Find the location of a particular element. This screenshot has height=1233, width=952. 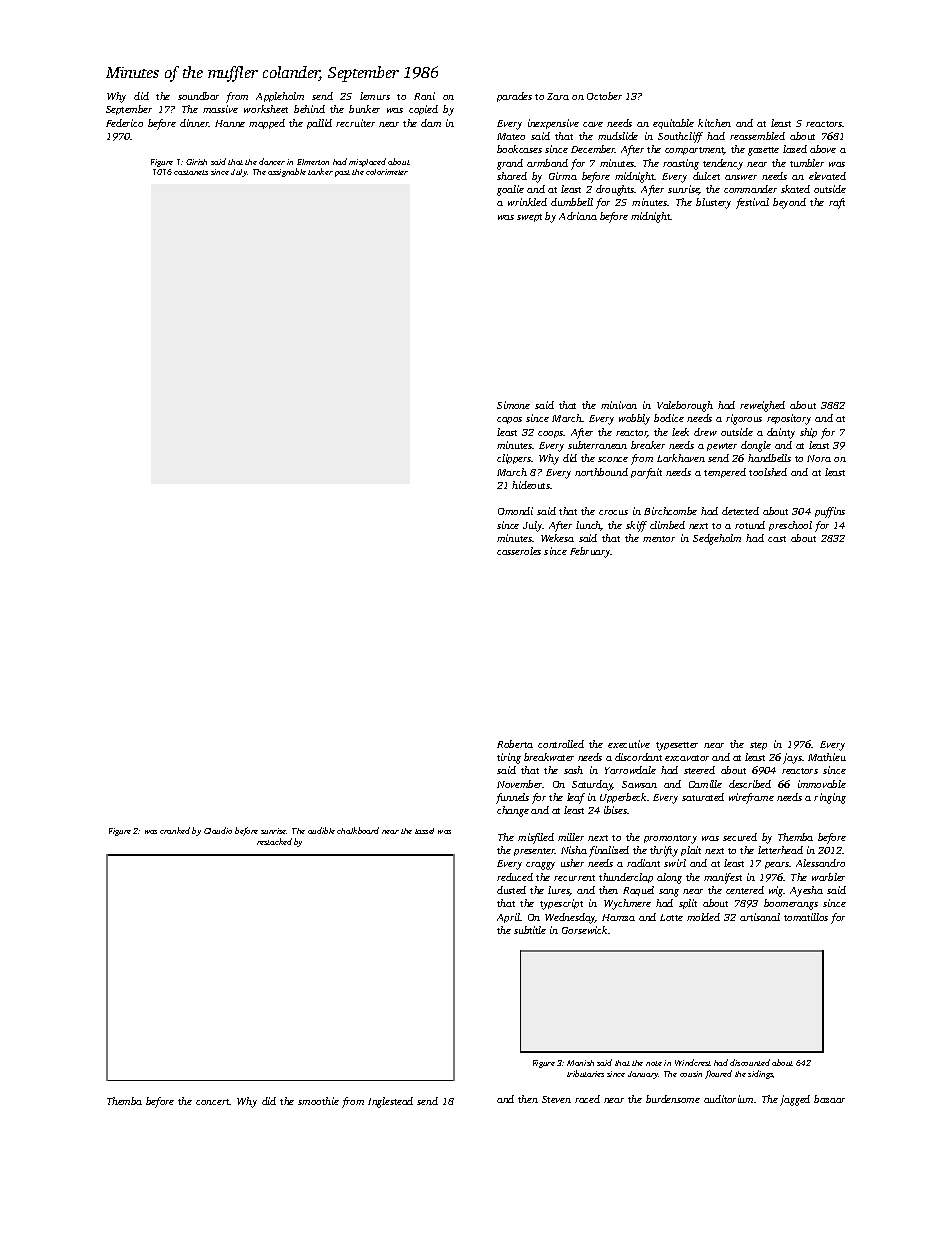

reassembled is located at coordinates (757, 136).
